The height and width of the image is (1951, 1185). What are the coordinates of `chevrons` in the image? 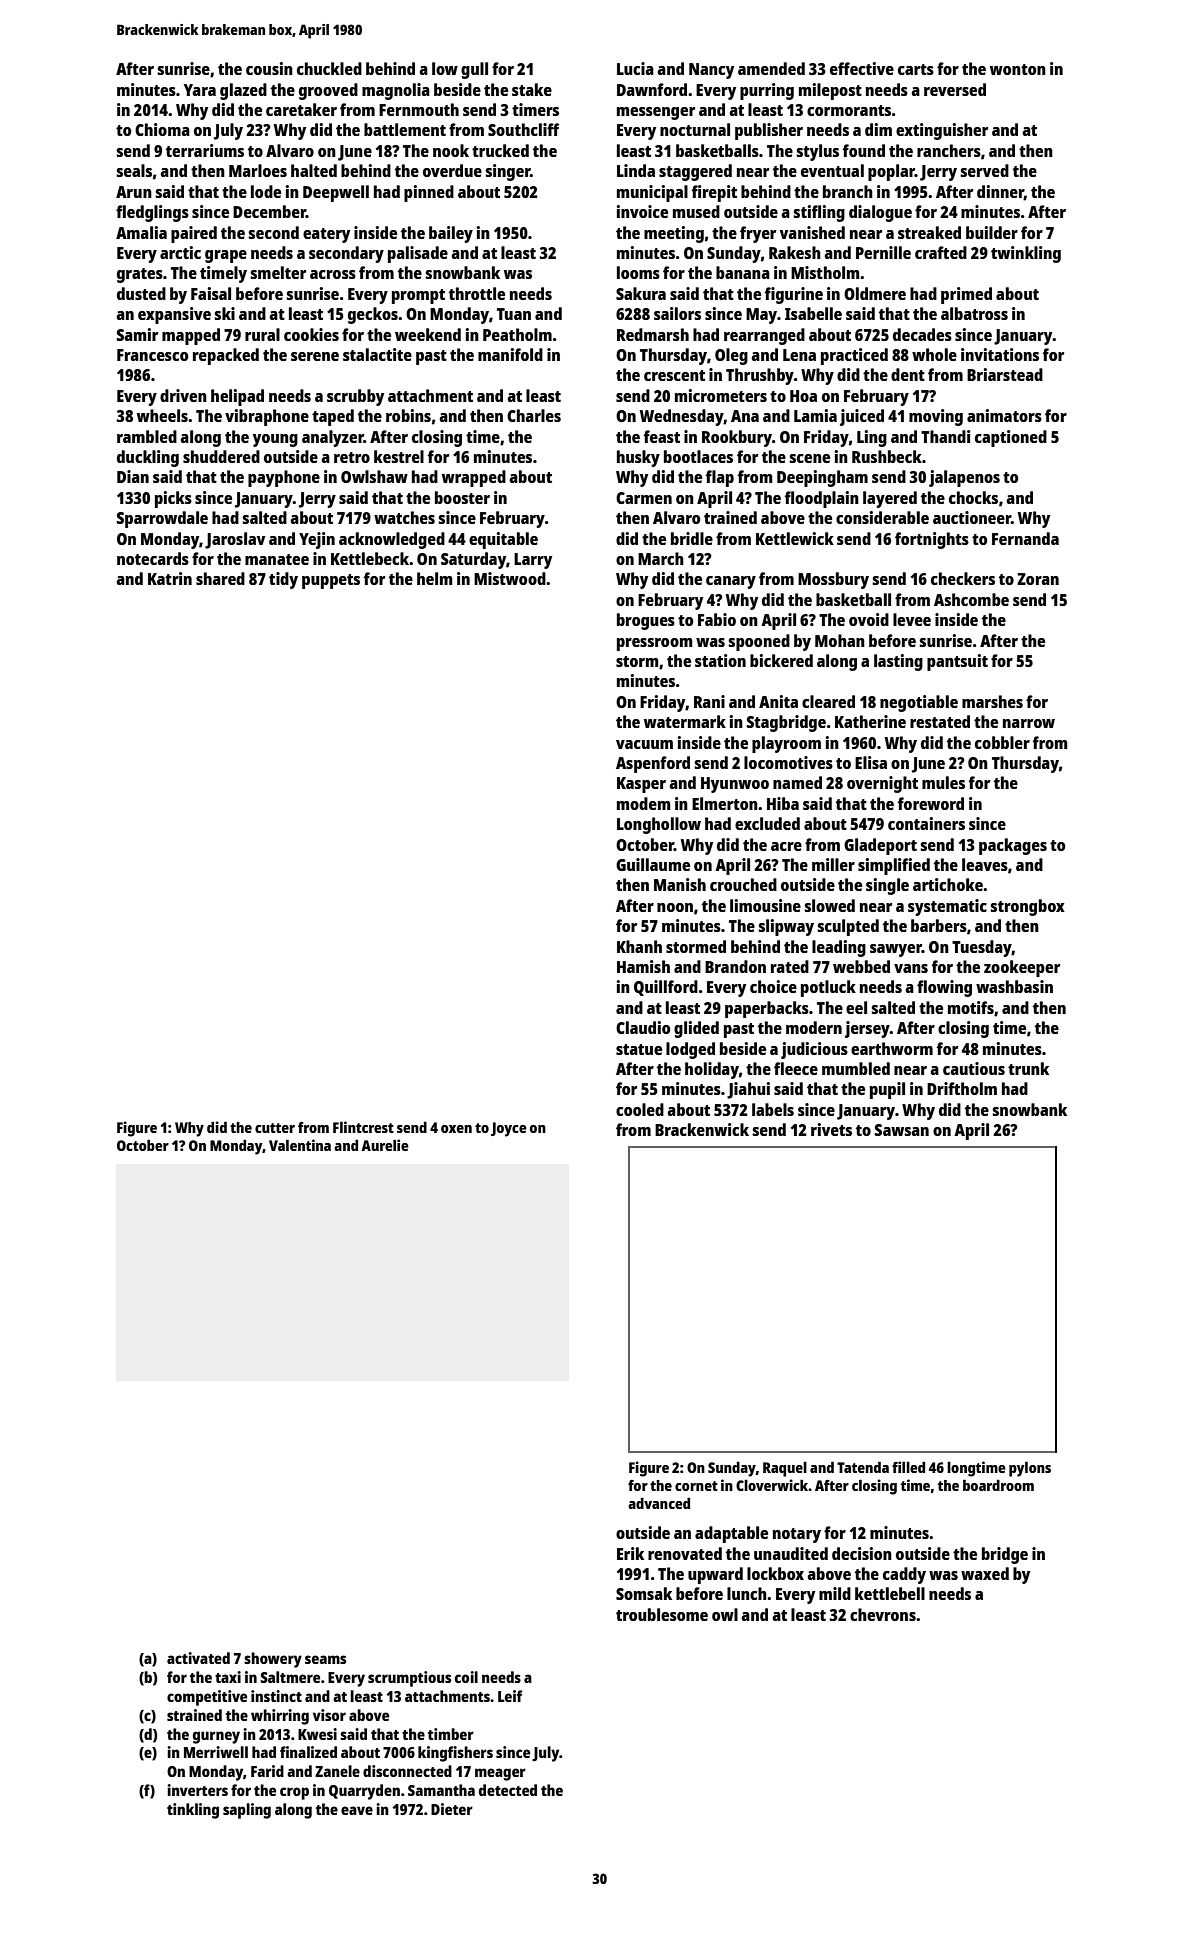 It's located at (883, 1614).
